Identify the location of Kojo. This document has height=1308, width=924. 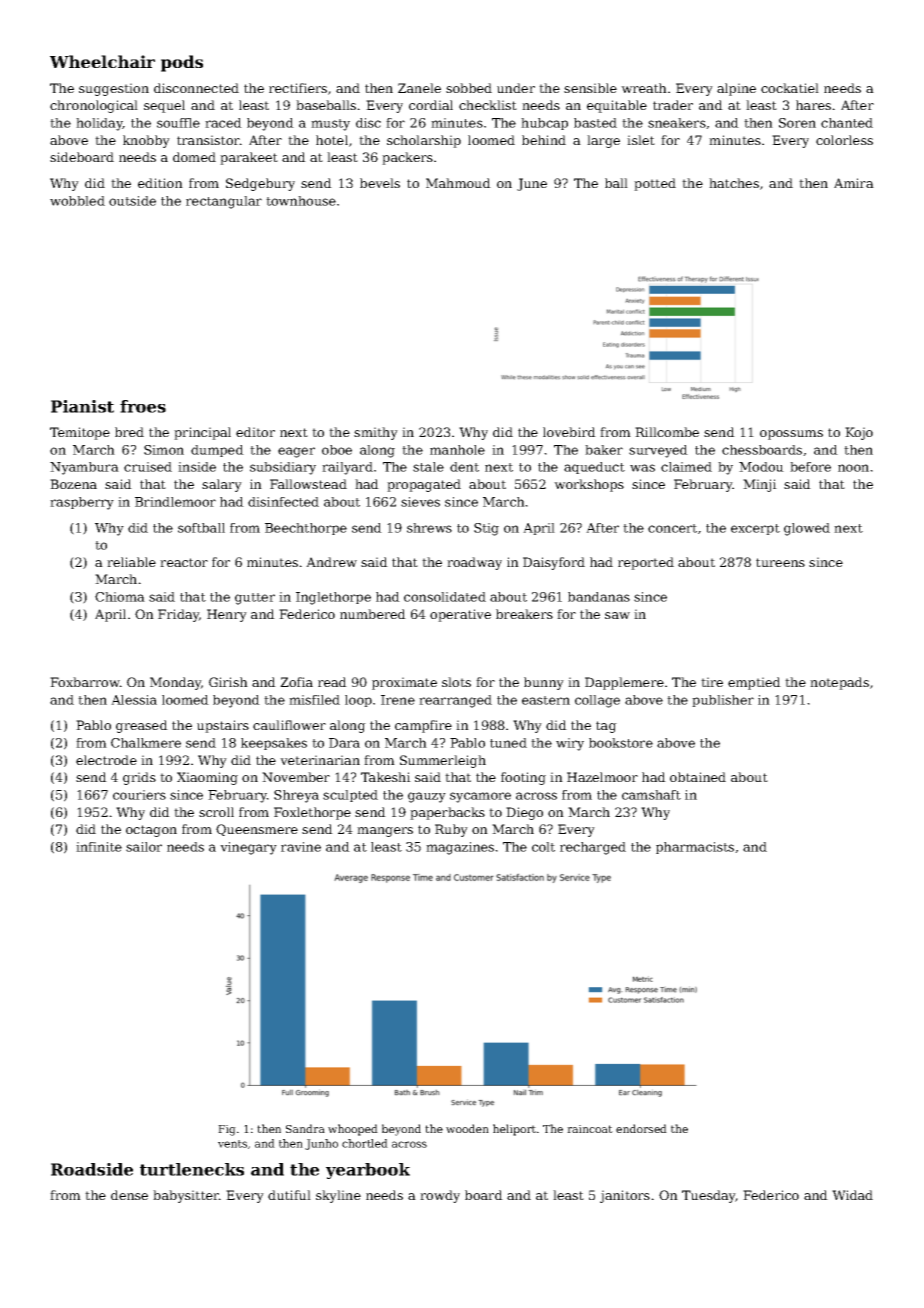
(859, 433).
